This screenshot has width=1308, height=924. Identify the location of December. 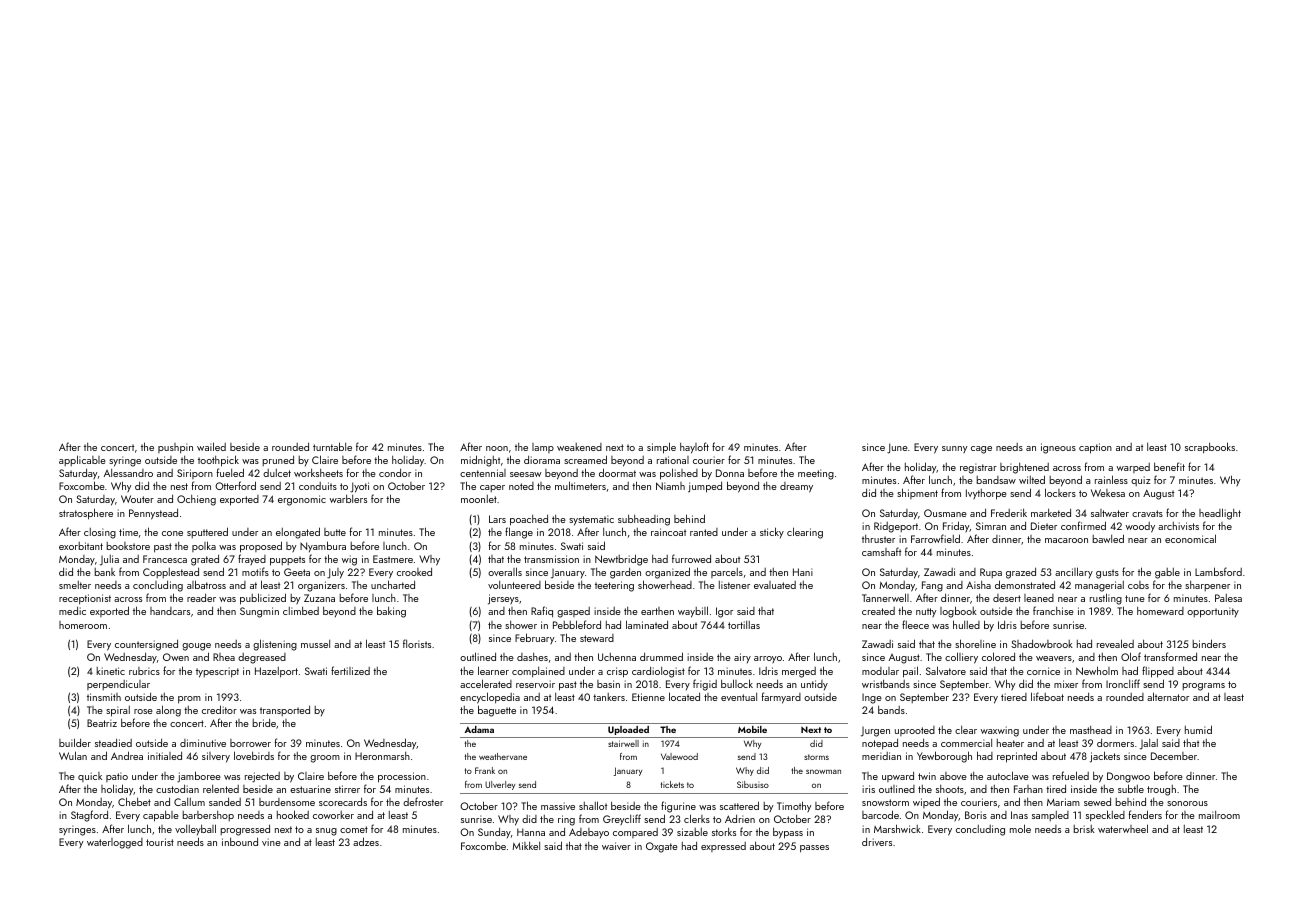
(1174, 756).
